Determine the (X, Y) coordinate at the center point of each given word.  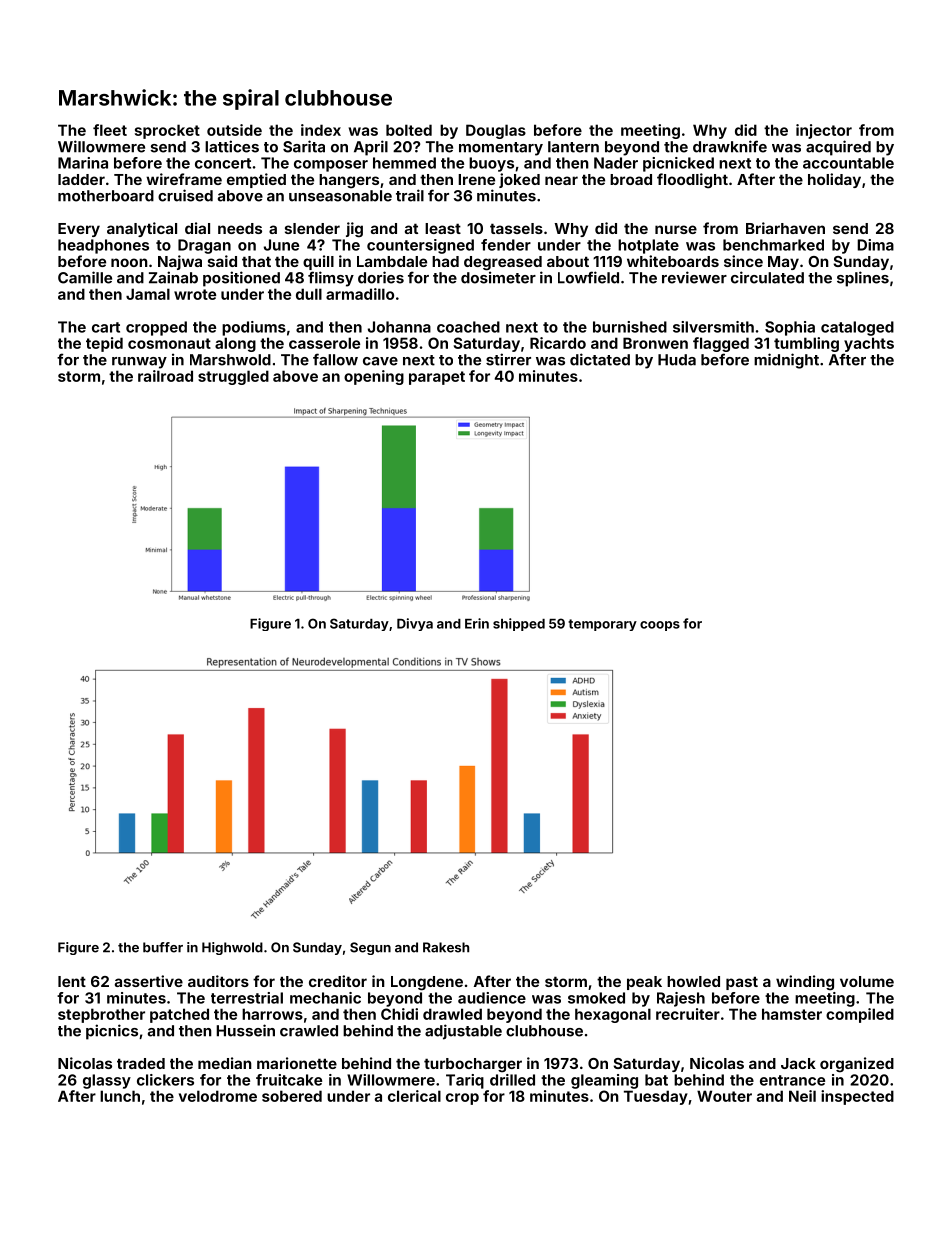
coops (660, 626)
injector (824, 131)
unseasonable (340, 196)
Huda (677, 360)
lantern (573, 147)
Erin (477, 623)
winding (805, 983)
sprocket (167, 131)
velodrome (218, 1096)
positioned (241, 279)
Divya (415, 624)
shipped (519, 624)
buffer (163, 947)
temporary (602, 625)
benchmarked (773, 245)
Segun (370, 948)
